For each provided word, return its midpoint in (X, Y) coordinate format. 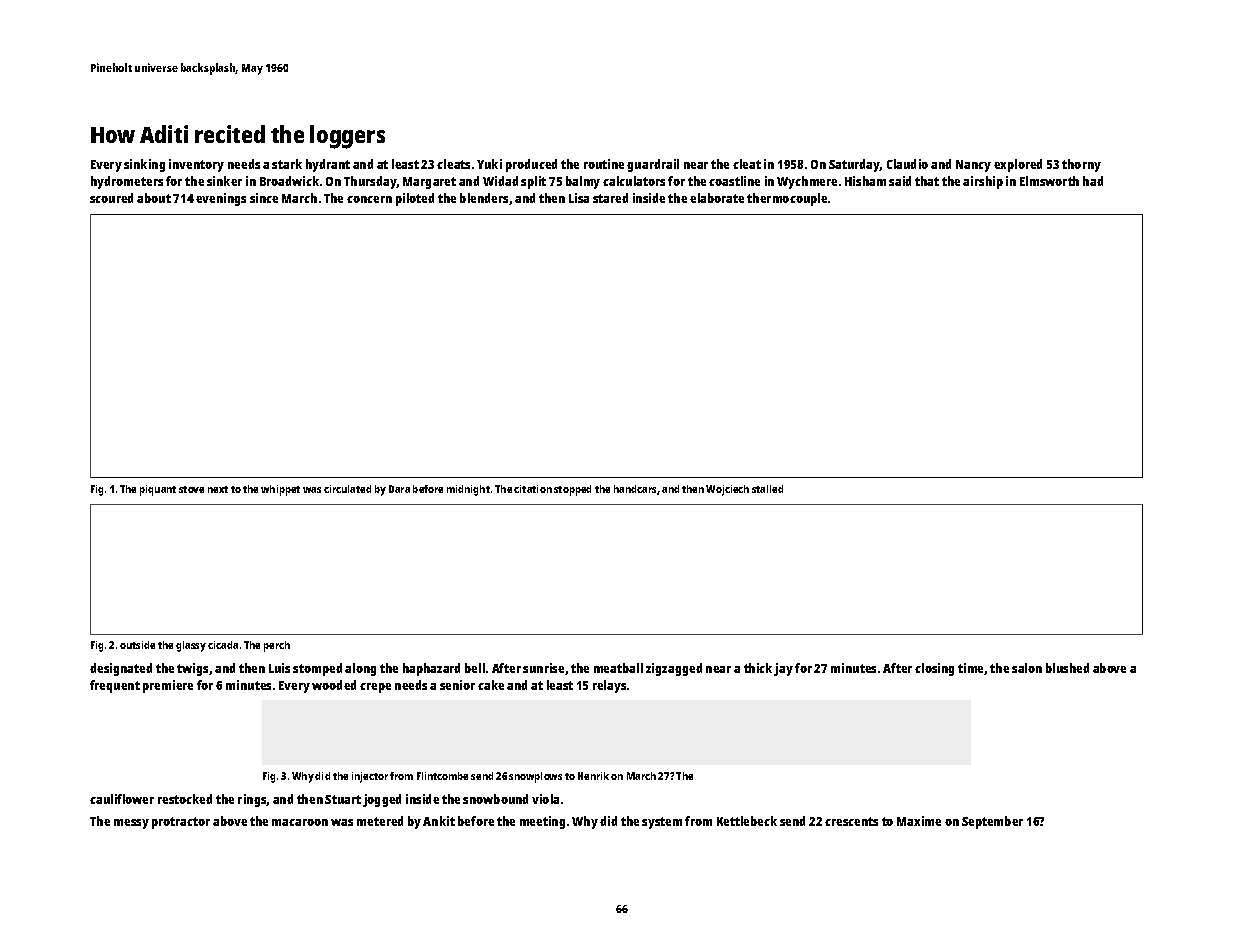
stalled (767, 489)
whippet (280, 490)
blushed (1067, 668)
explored (1018, 165)
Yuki (489, 164)
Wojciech (727, 490)
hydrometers (127, 182)
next (218, 489)
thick (758, 668)
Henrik (593, 776)
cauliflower (122, 799)
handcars (635, 489)
